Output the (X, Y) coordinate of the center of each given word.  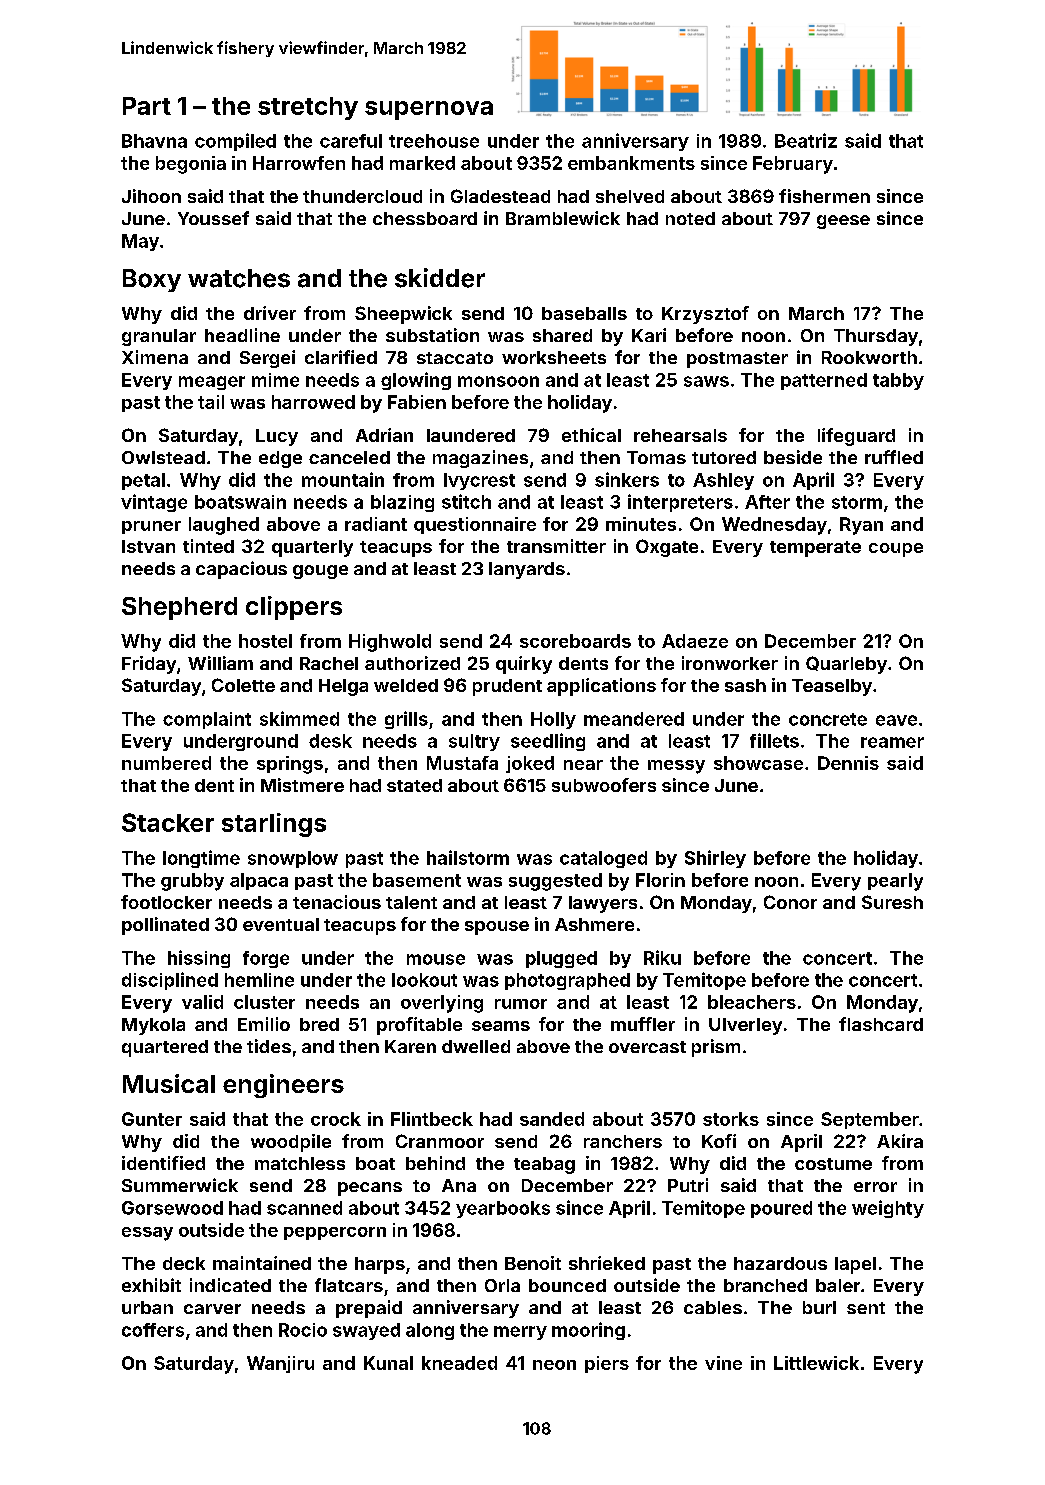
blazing (402, 503)
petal (143, 481)
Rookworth (869, 357)
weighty (888, 1209)
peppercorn (335, 1233)
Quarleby (846, 665)
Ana (459, 1185)
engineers (283, 1086)
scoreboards (575, 641)
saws (706, 381)
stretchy (308, 108)
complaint (207, 720)
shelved (630, 196)
